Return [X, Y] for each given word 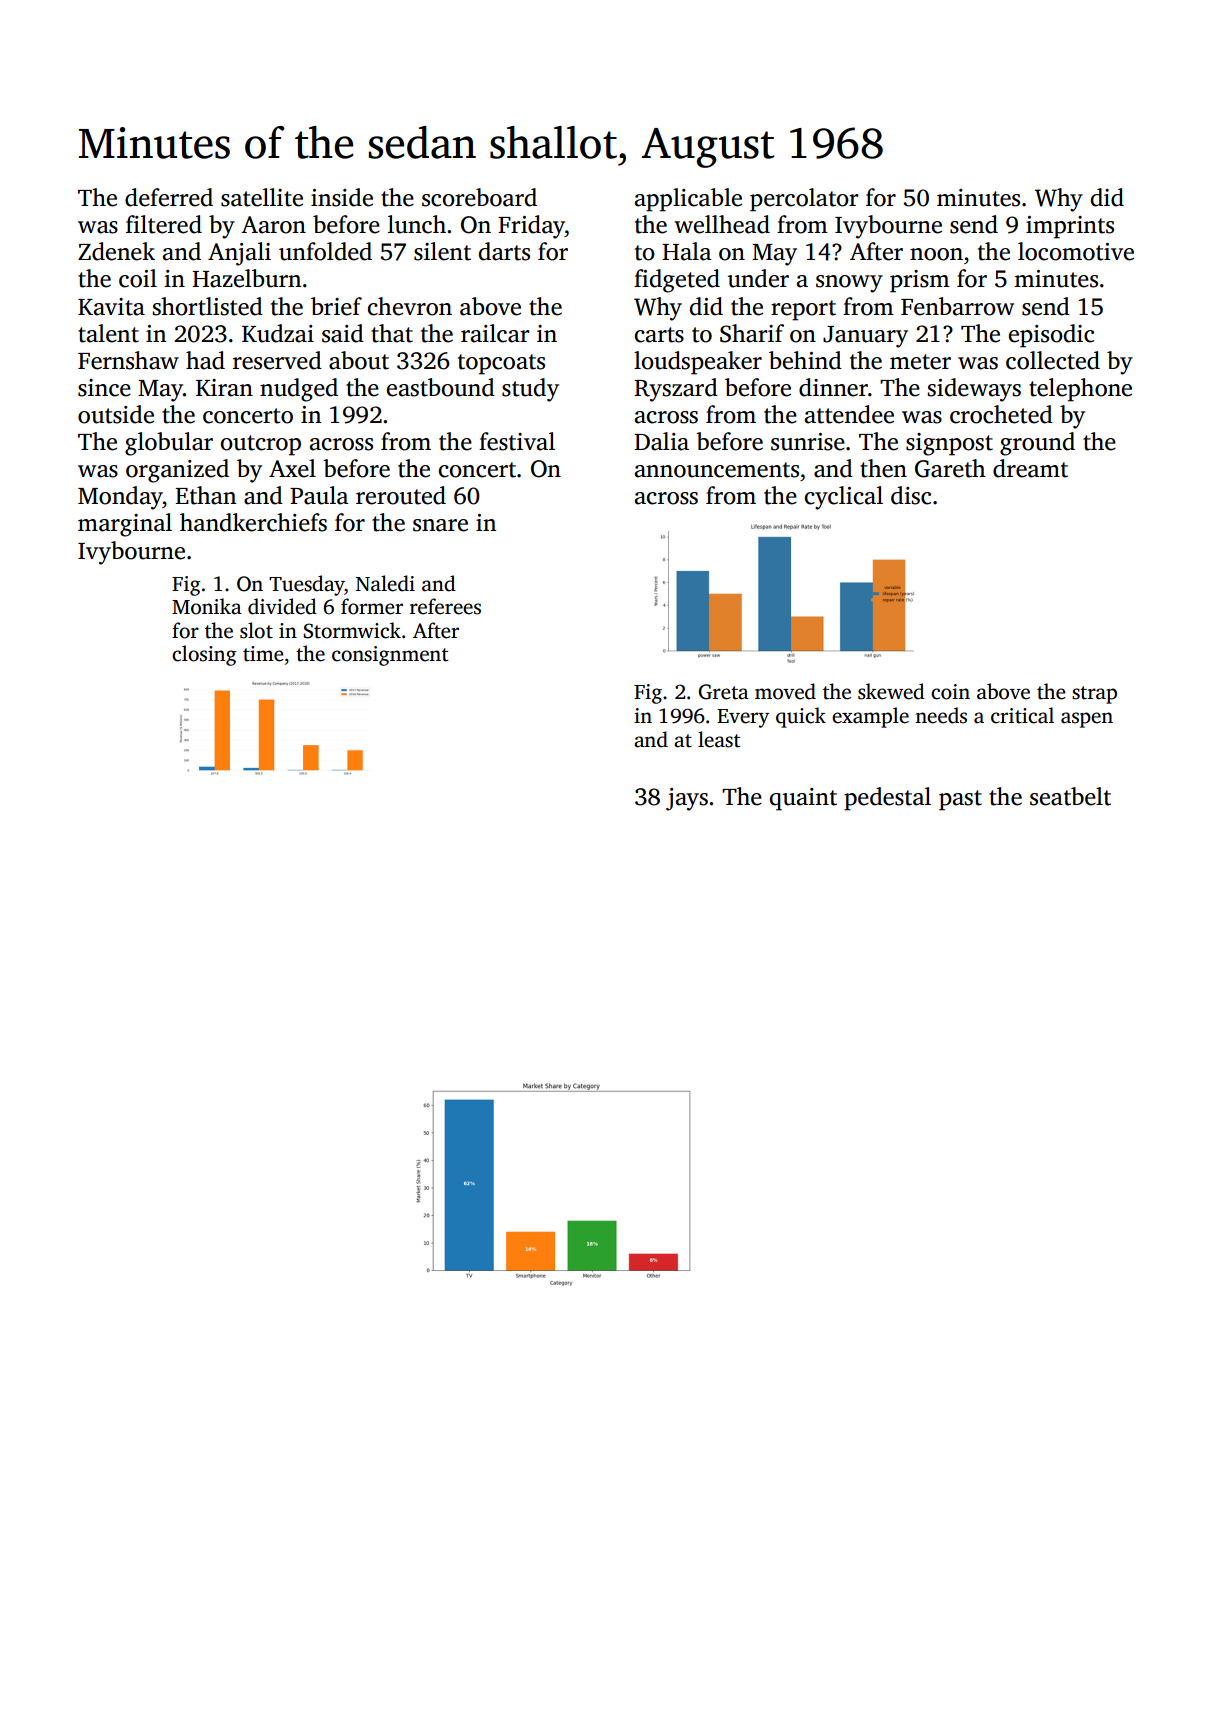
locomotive [1076, 251]
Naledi [385, 583]
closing [204, 655]
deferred [169, 197]
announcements [717, 470]
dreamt [1030, 468]
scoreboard [479, 197]
